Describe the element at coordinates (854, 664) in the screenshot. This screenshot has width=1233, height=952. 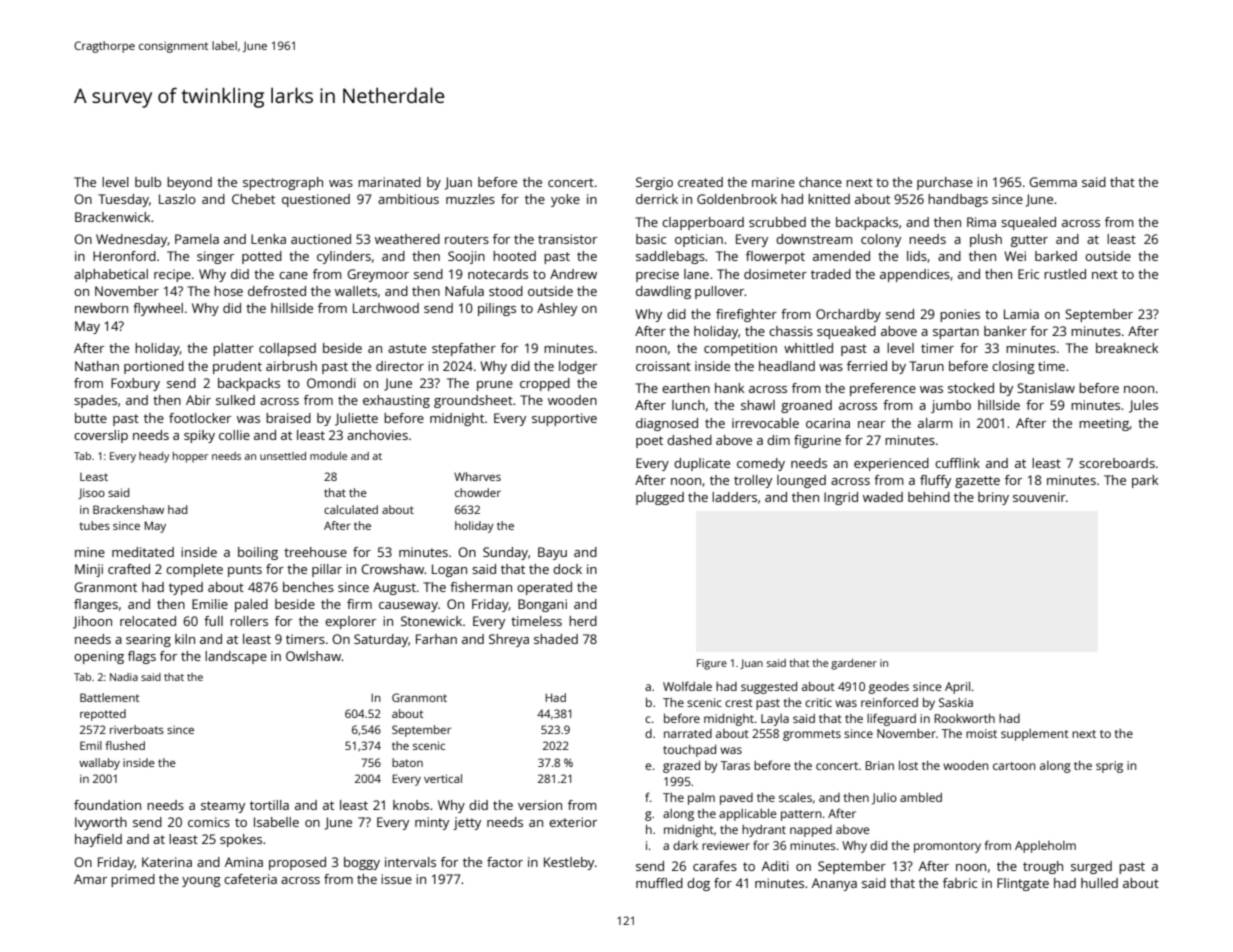
I see `gardener` at that location.
